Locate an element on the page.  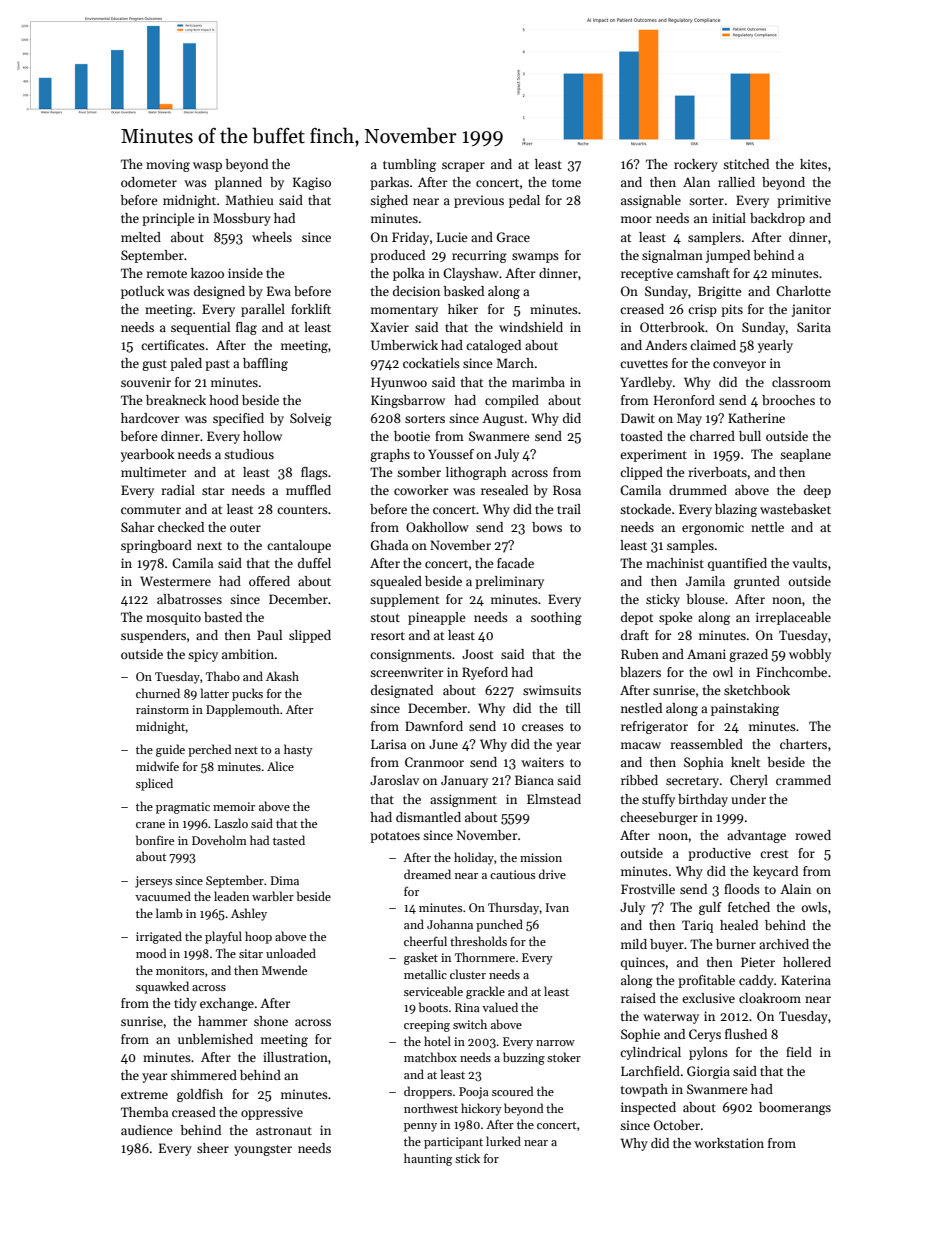
Giorgia is located at coordinates (708, 1072).
